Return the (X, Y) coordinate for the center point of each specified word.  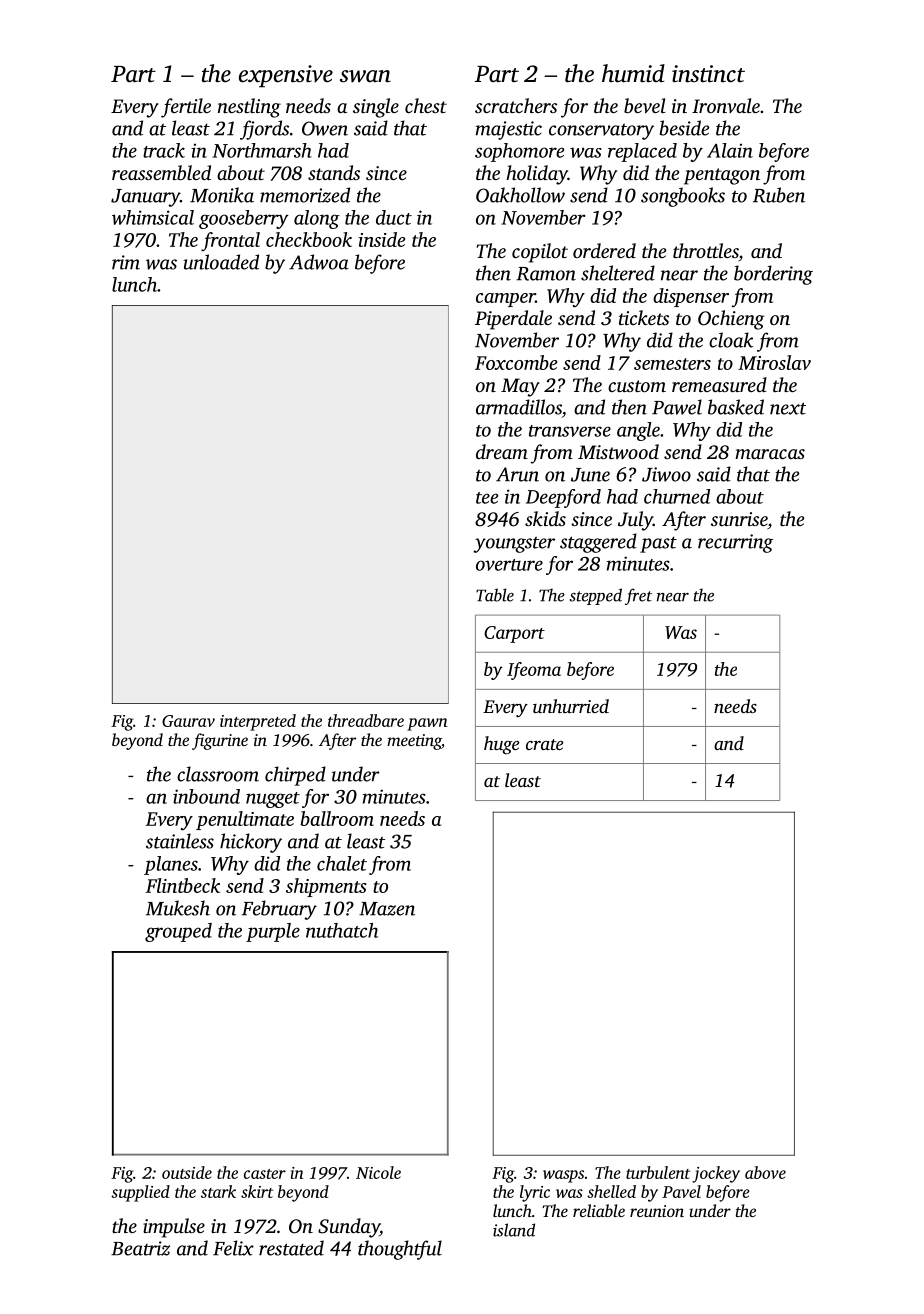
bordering (773, 275)
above (765, 1172)
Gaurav (188, 721)
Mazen (387, 909)
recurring (735, 543)
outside (187, 1172)
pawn (427, 724)
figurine (220, 741)
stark (218, 1191)
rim (126, 262)
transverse (570, 431)
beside (684, 128)
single (376, 108)
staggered (598, 543)
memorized (305, 195)
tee (487, 498)
